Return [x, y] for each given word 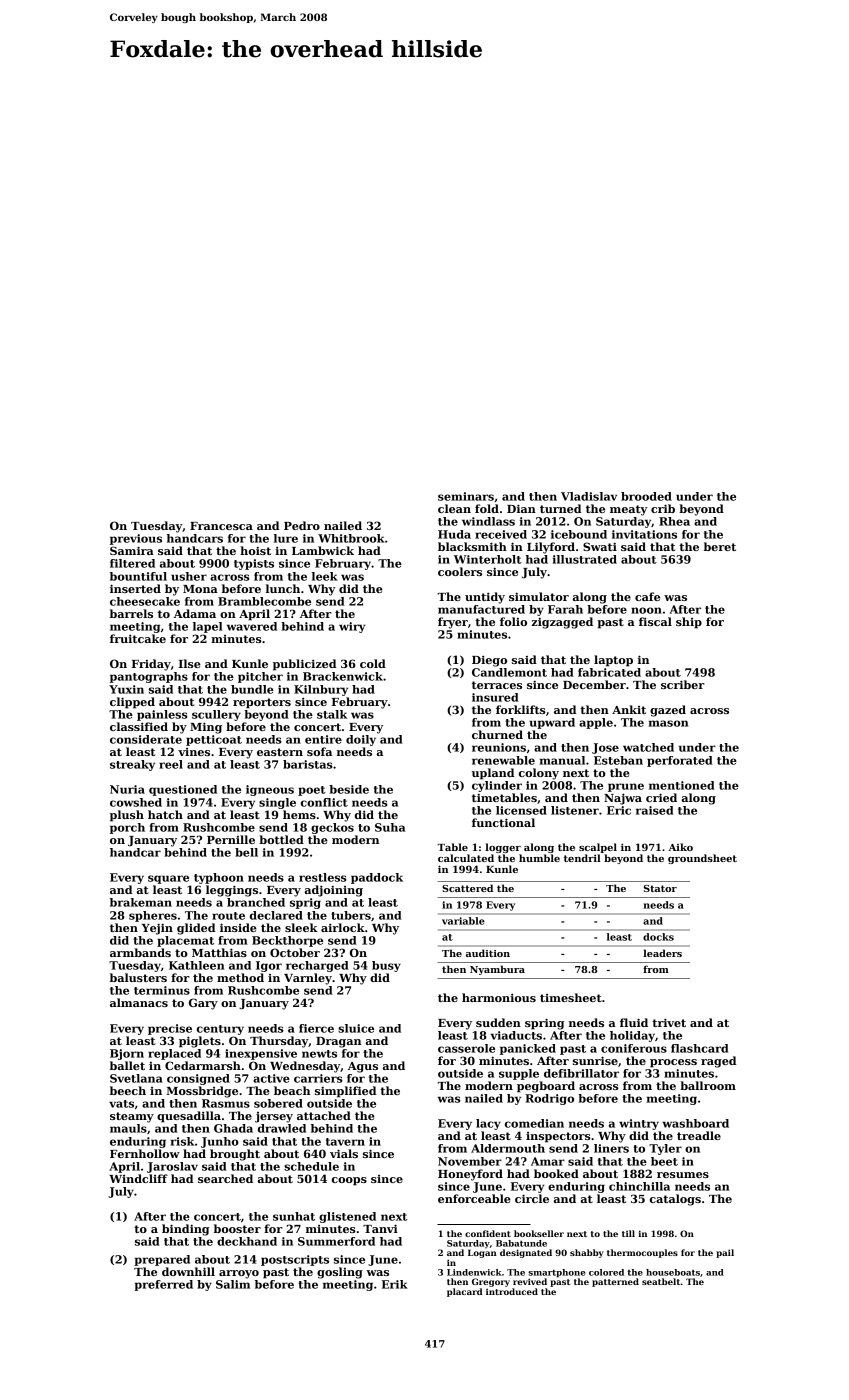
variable [463, 921]
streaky [132, 765]
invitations [644, 534]
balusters [138, 977]
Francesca [221, 526]
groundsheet [702, 859]
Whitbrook [351, 538]
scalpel [598, 848]
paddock [377, 878]
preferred [163, 1285]
